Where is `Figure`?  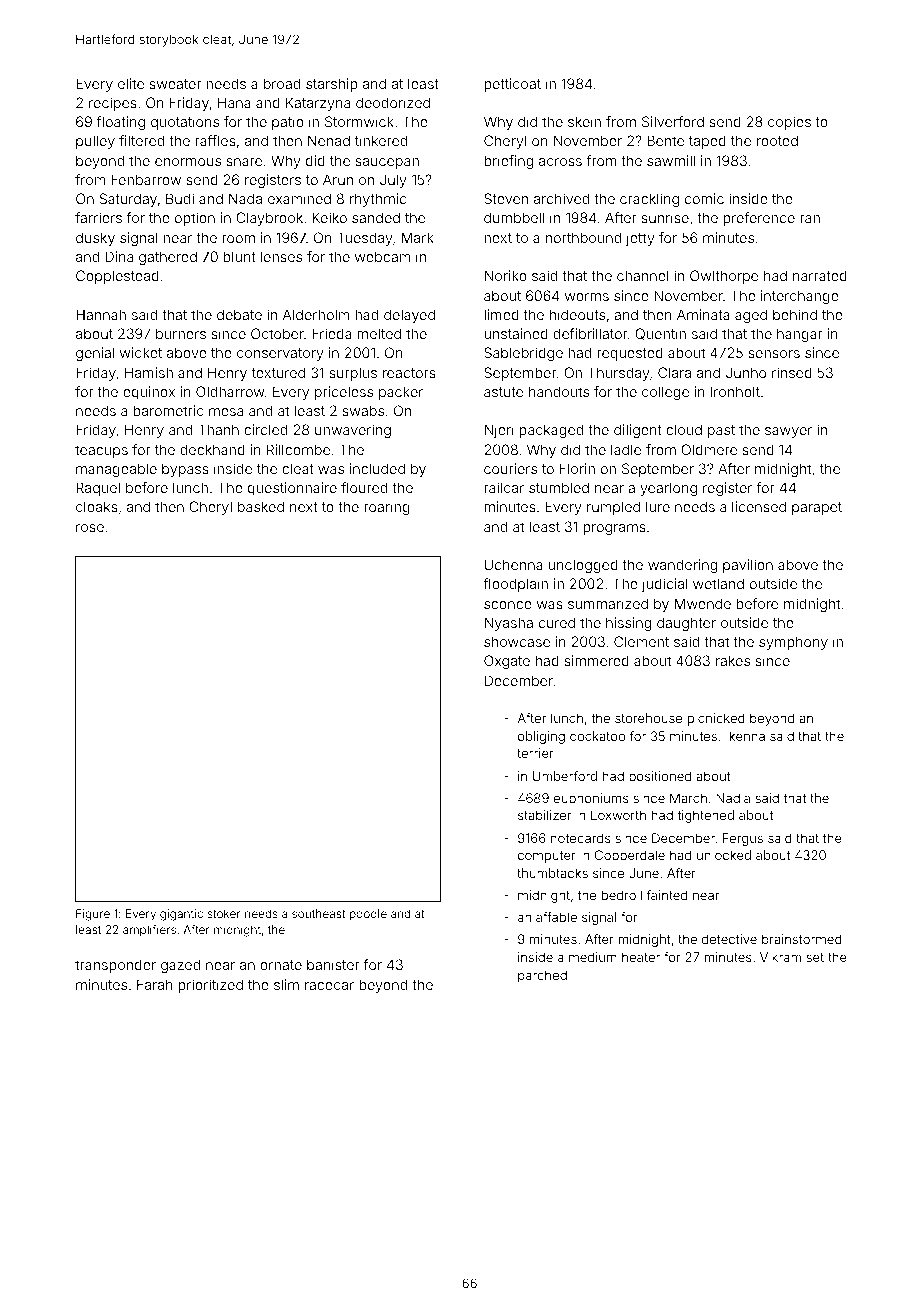 Figure is located at coordinates (93, 915).
